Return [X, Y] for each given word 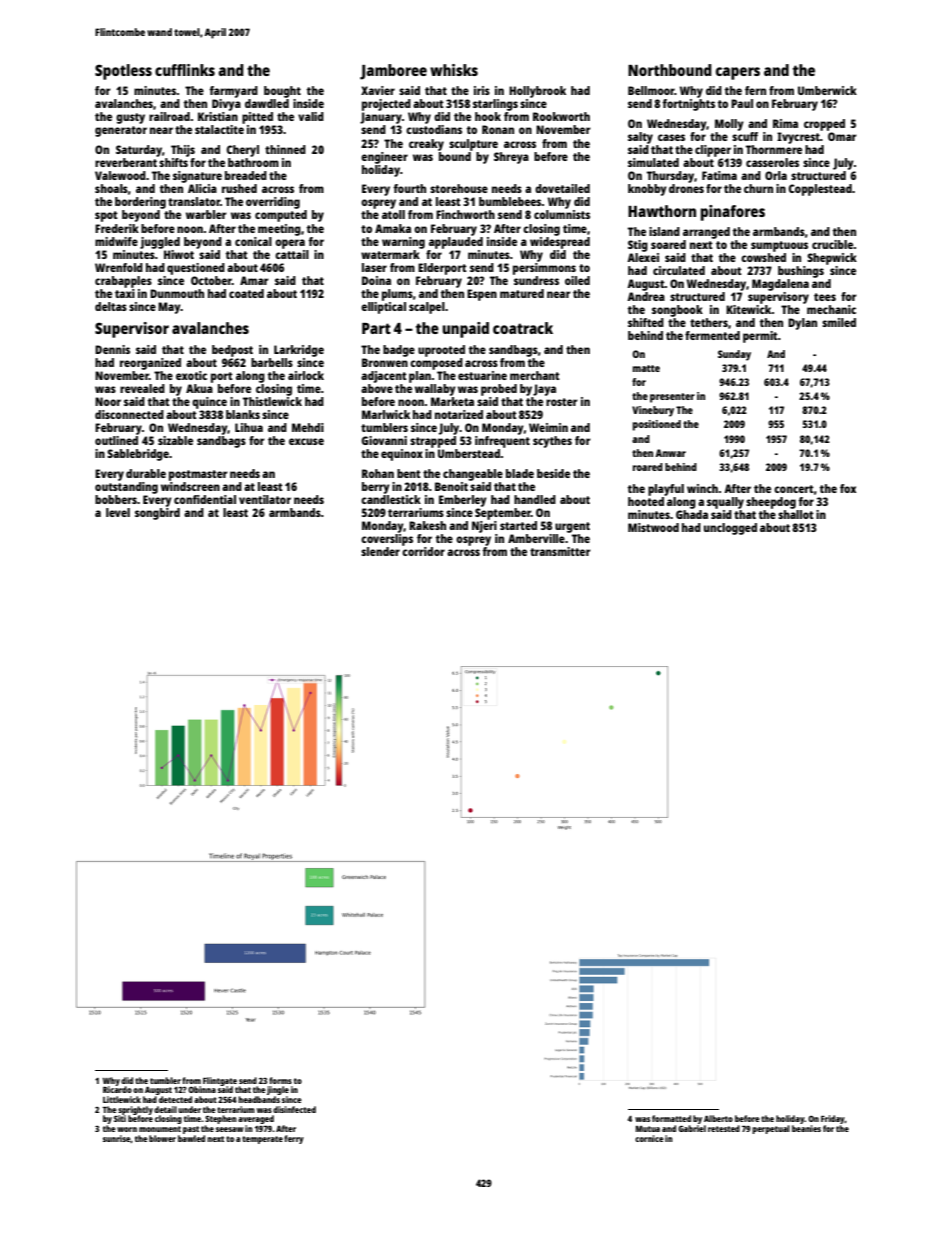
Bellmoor [651, 90]
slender [380, 551]
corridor [423, 551]
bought [282, 92]
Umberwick [827, 90]
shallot [796, 514]
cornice [649, 1138]
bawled [191, 1138]
